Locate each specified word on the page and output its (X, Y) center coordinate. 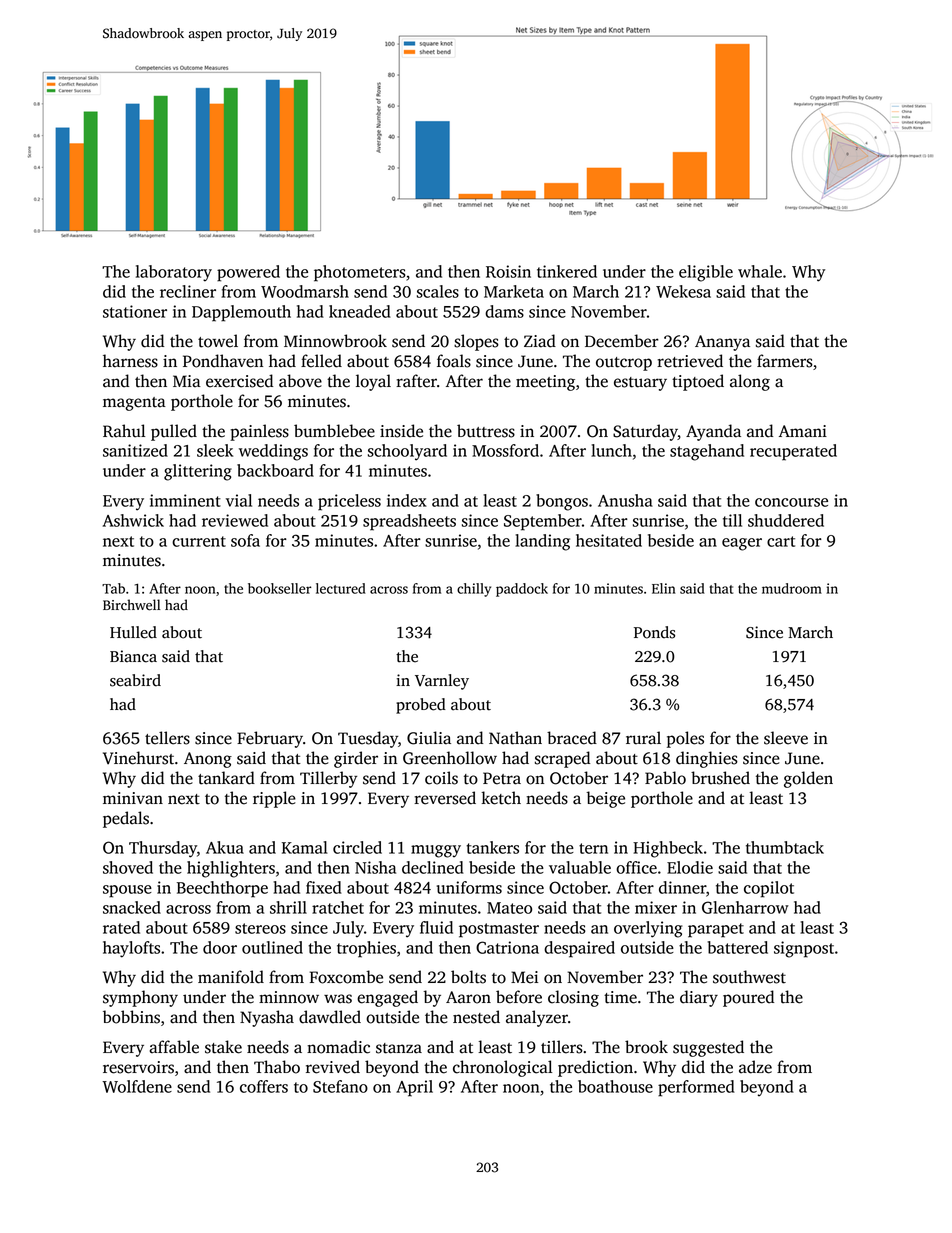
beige (605, 799)
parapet (716, 930)
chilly (474, 590)
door (220, 947)
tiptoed (698, 382)
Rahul (124, 431)
